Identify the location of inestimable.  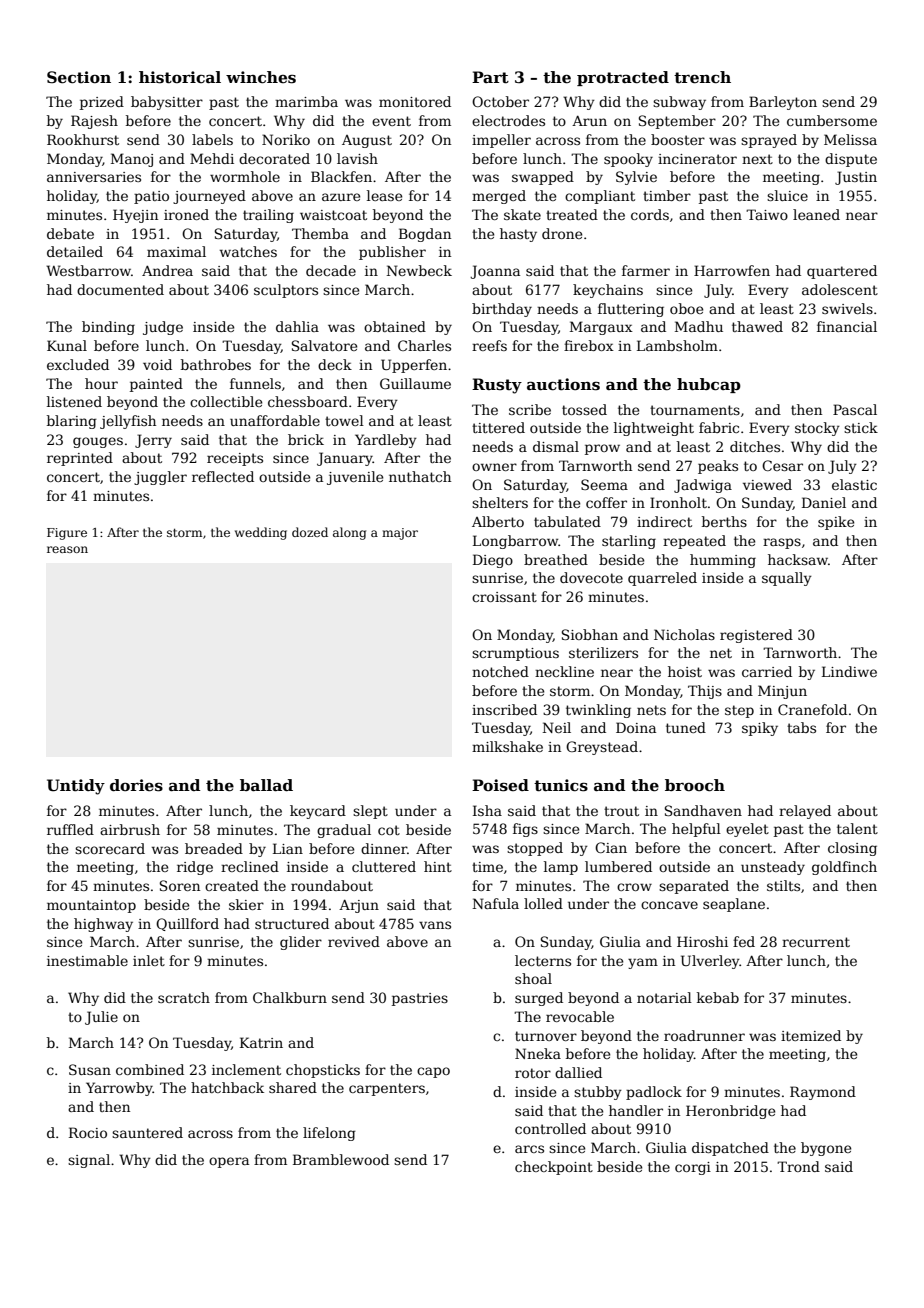
(87, 960).
